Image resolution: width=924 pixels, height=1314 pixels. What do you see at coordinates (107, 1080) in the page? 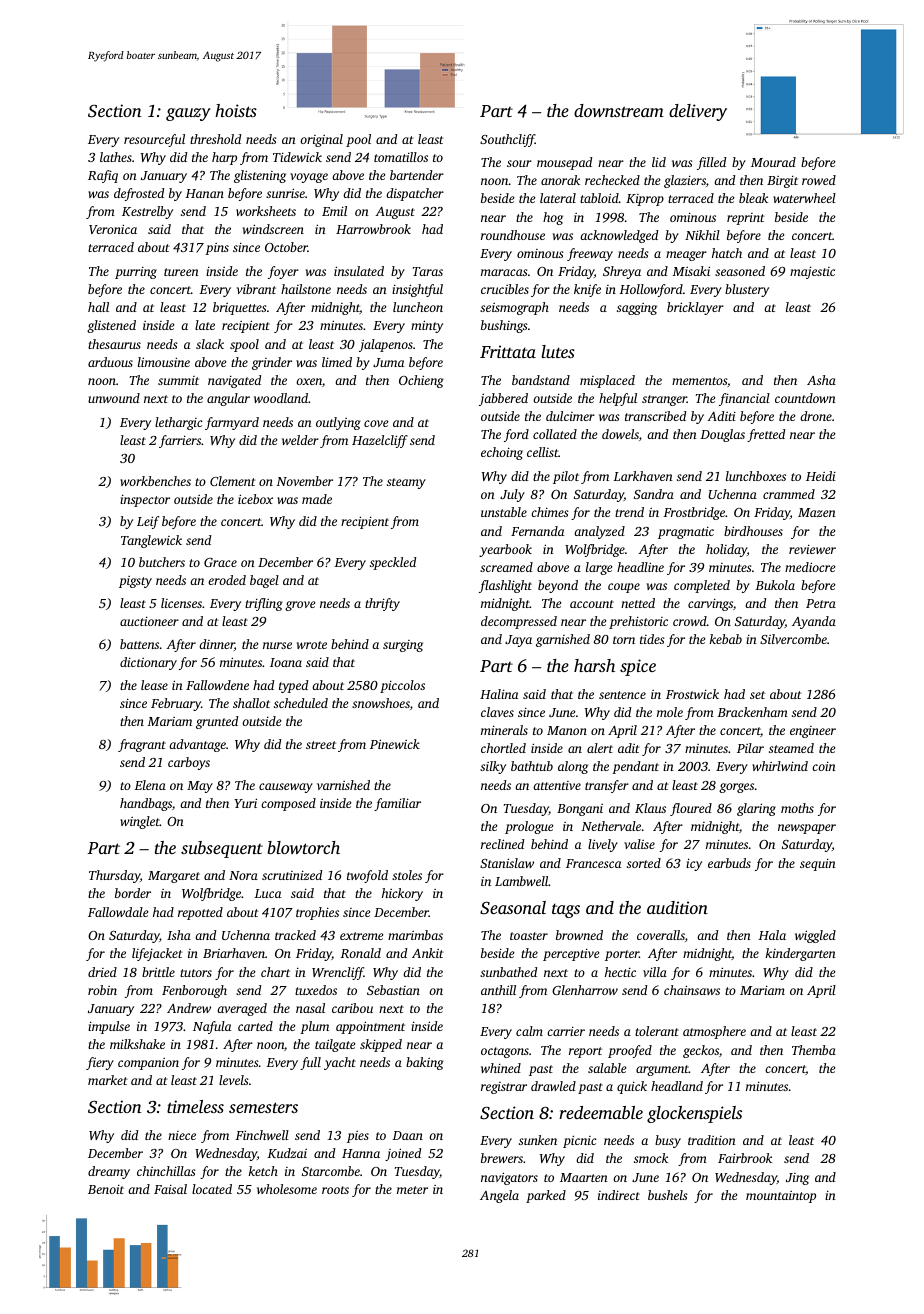
I see `market` at bounding box center [107, 1080].
